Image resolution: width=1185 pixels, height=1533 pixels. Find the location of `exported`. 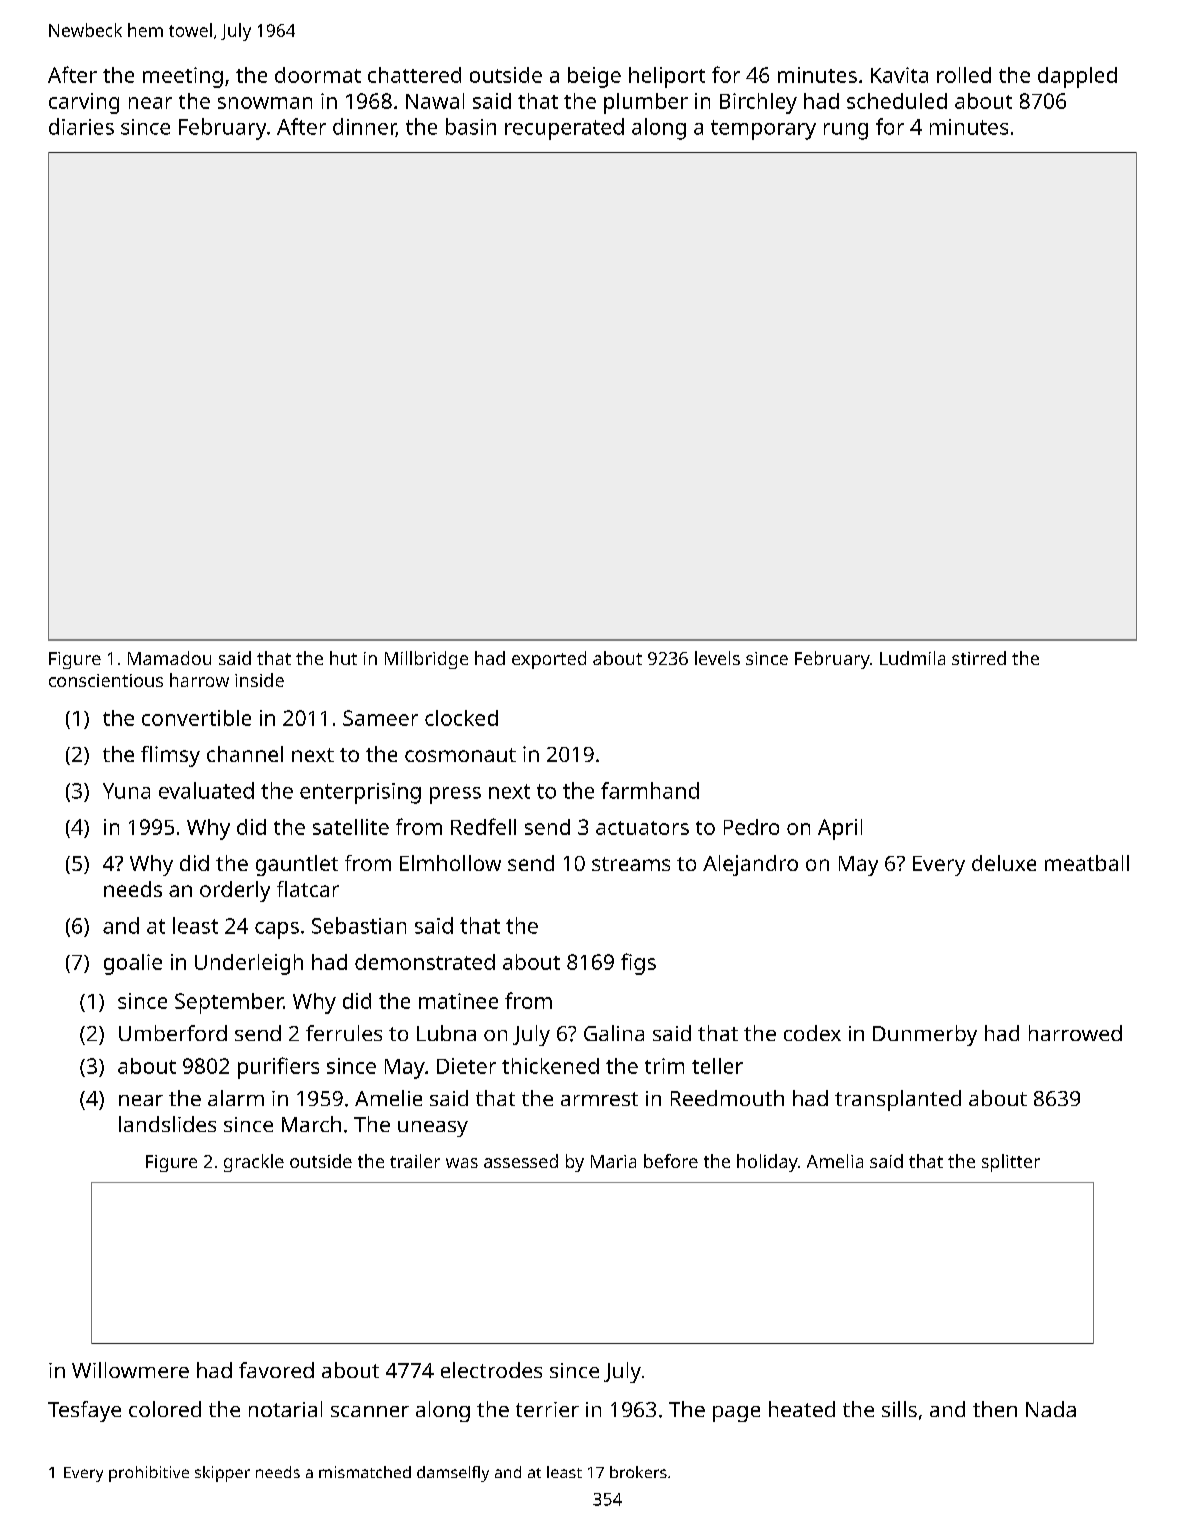

exported is located at coordinates (549, 660).
